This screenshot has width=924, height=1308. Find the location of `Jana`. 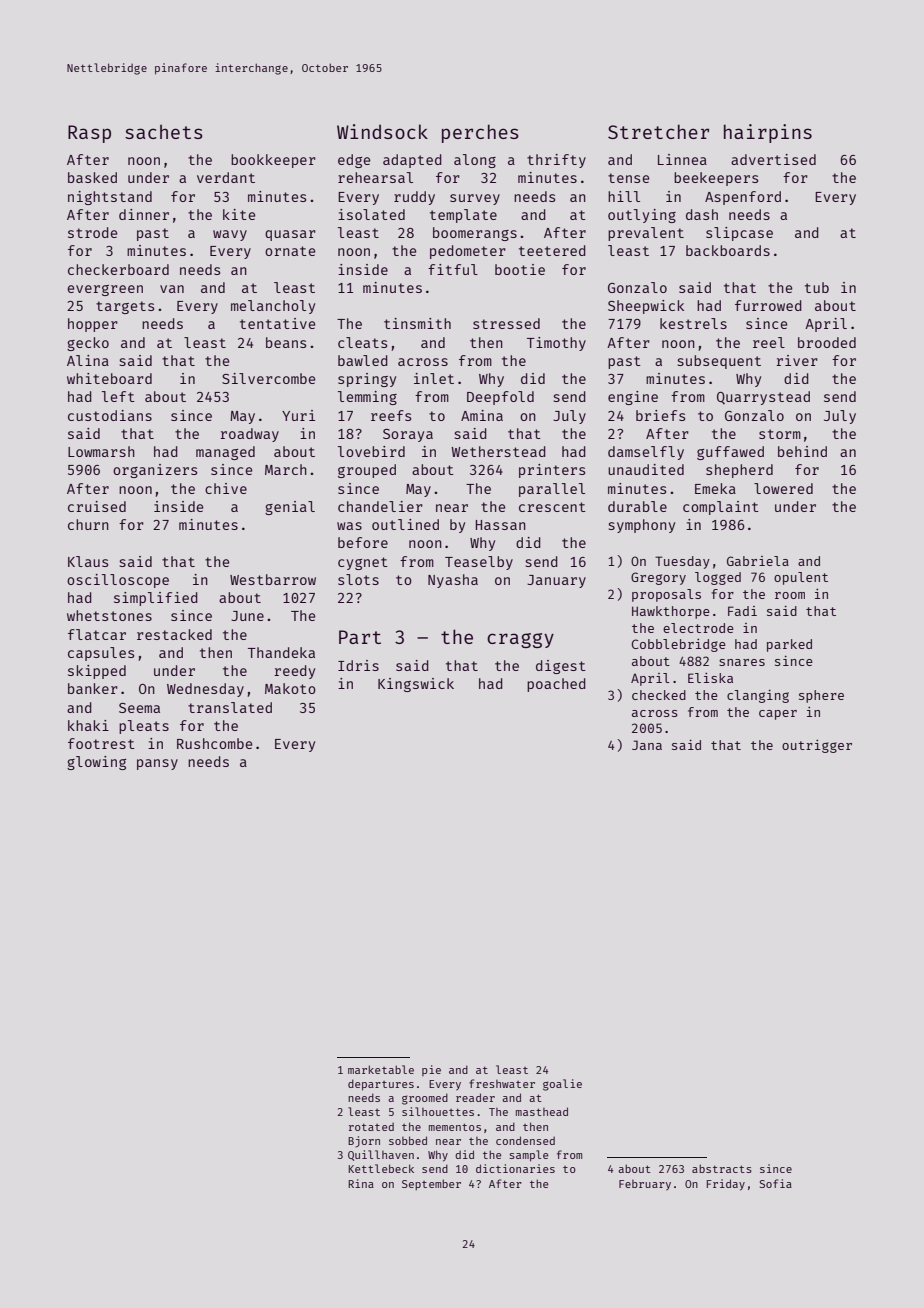

Jana is located at coordinates (647, 745).
